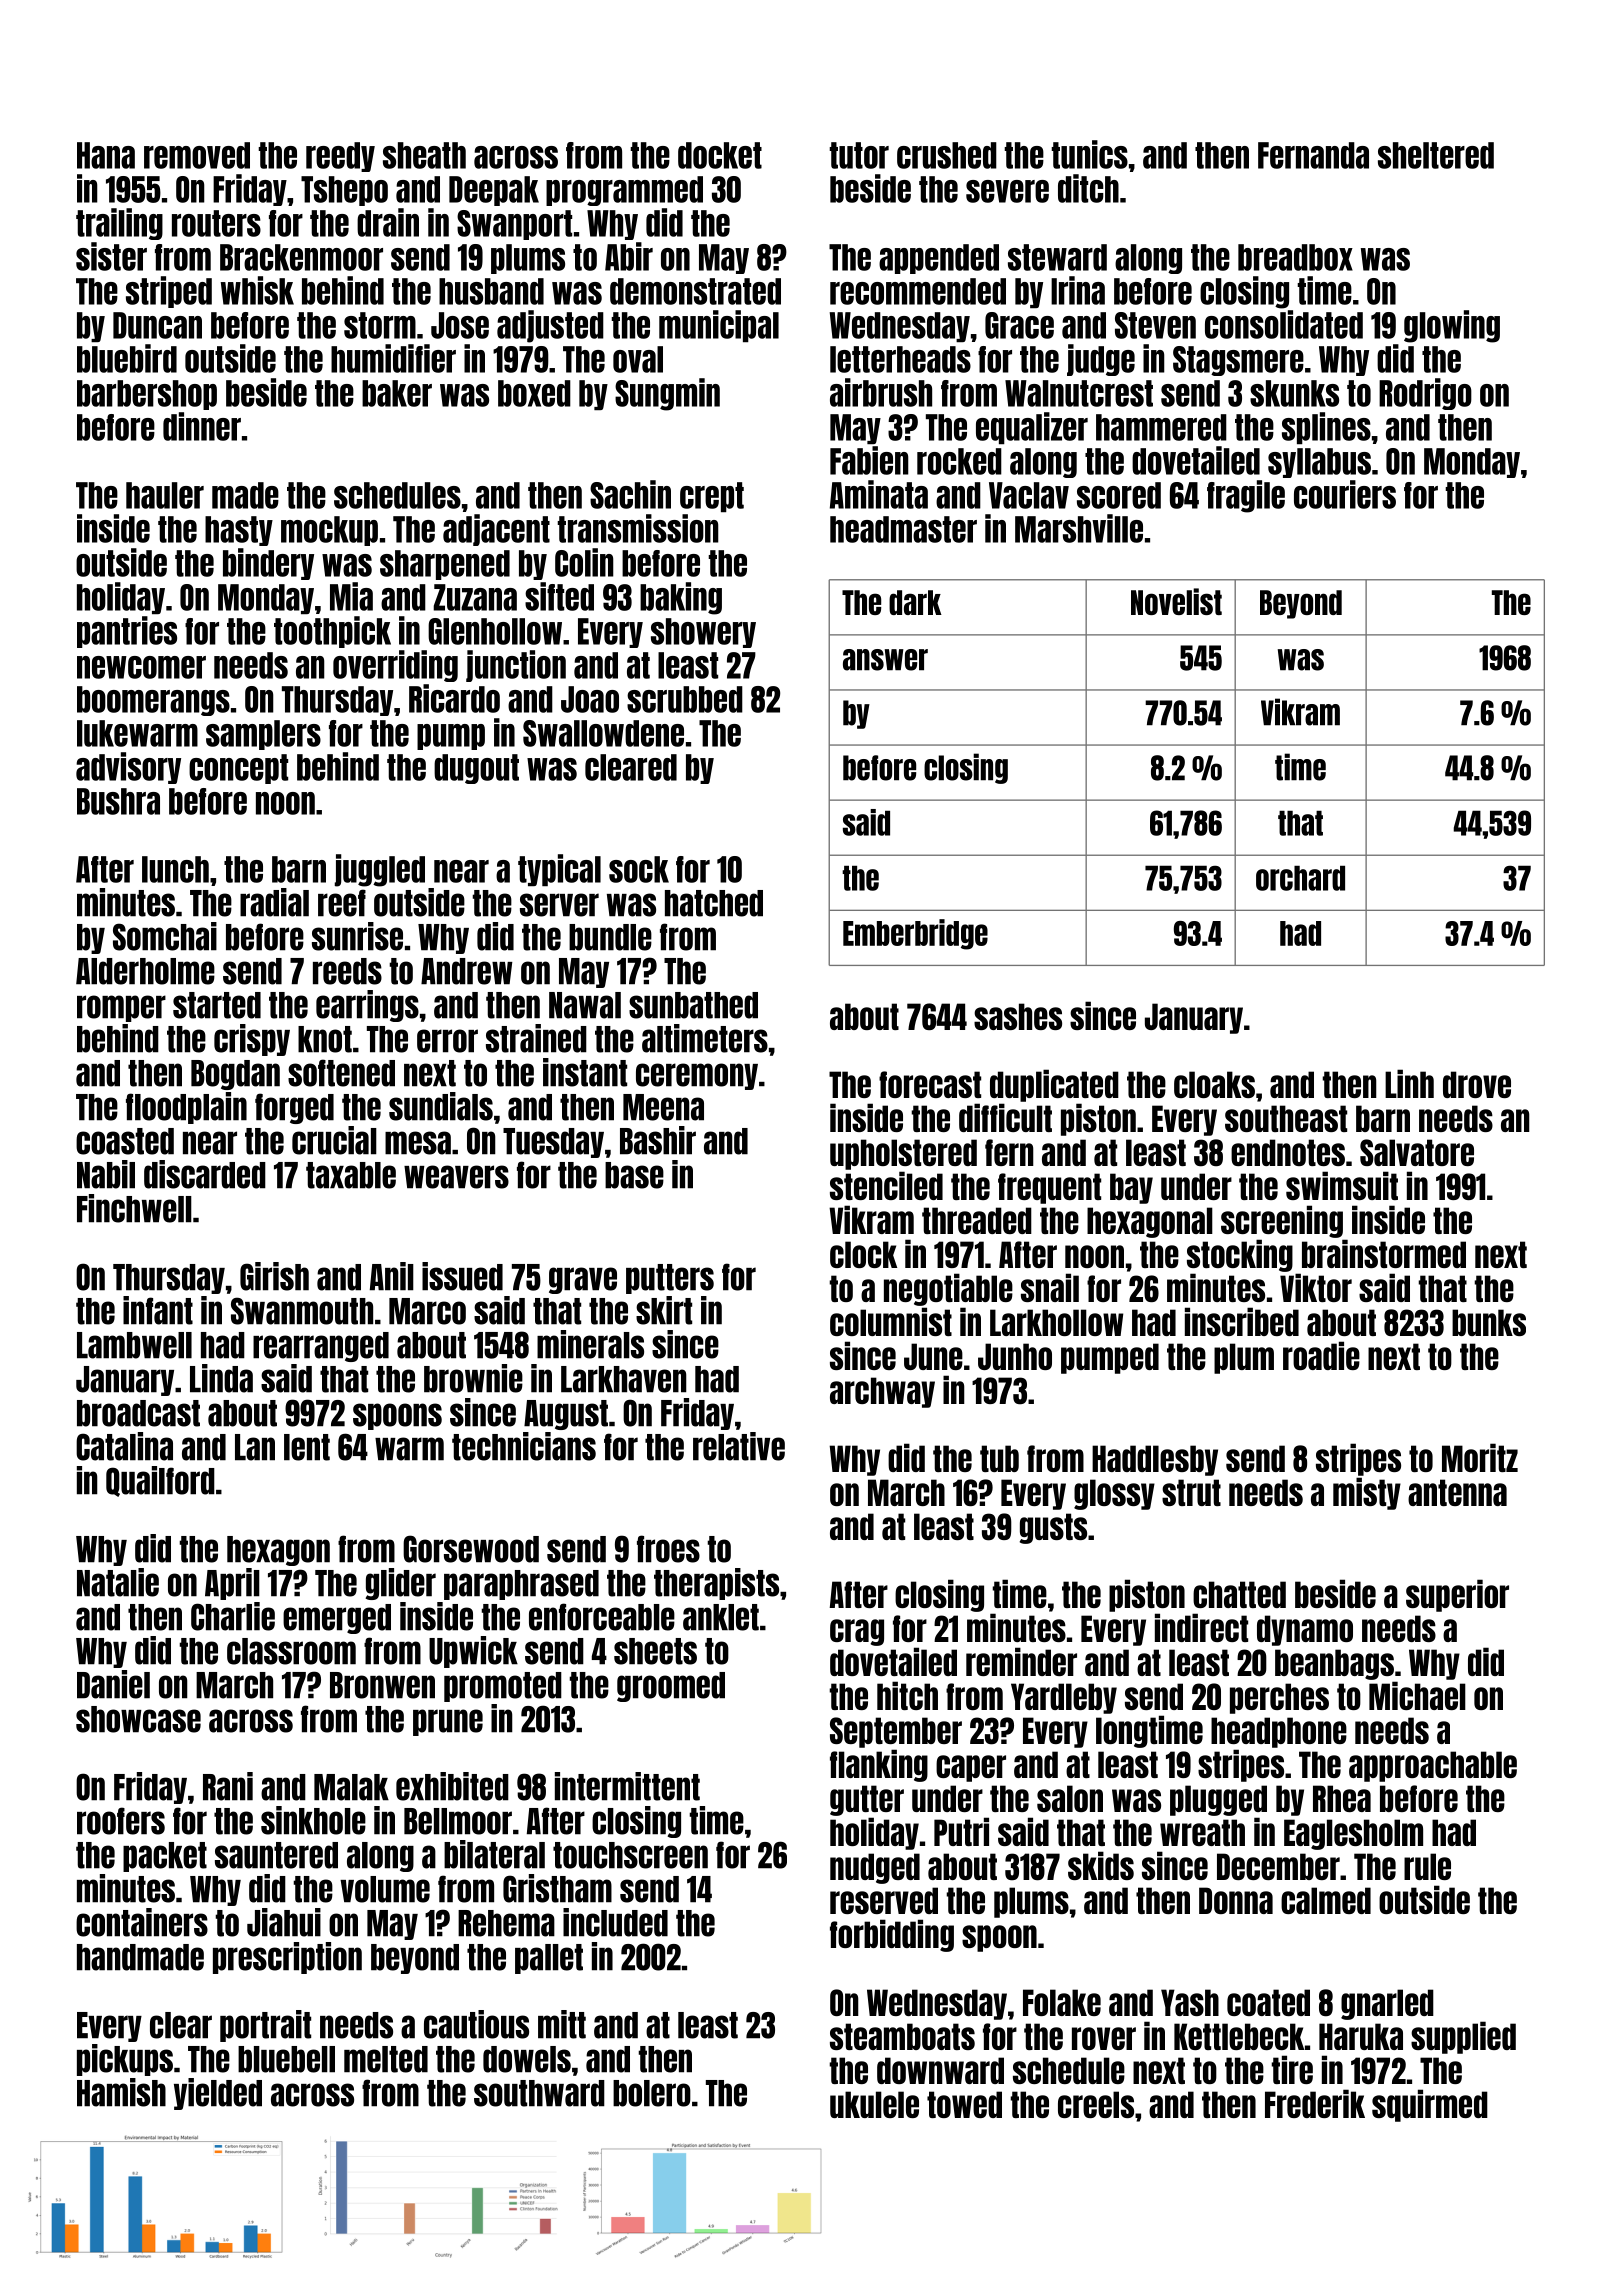 This page has height=2292, width=1620. What do you see at coordinates (1018, 1016) in the page?
I see `sashes` at bounding box center [1018, 1016].
